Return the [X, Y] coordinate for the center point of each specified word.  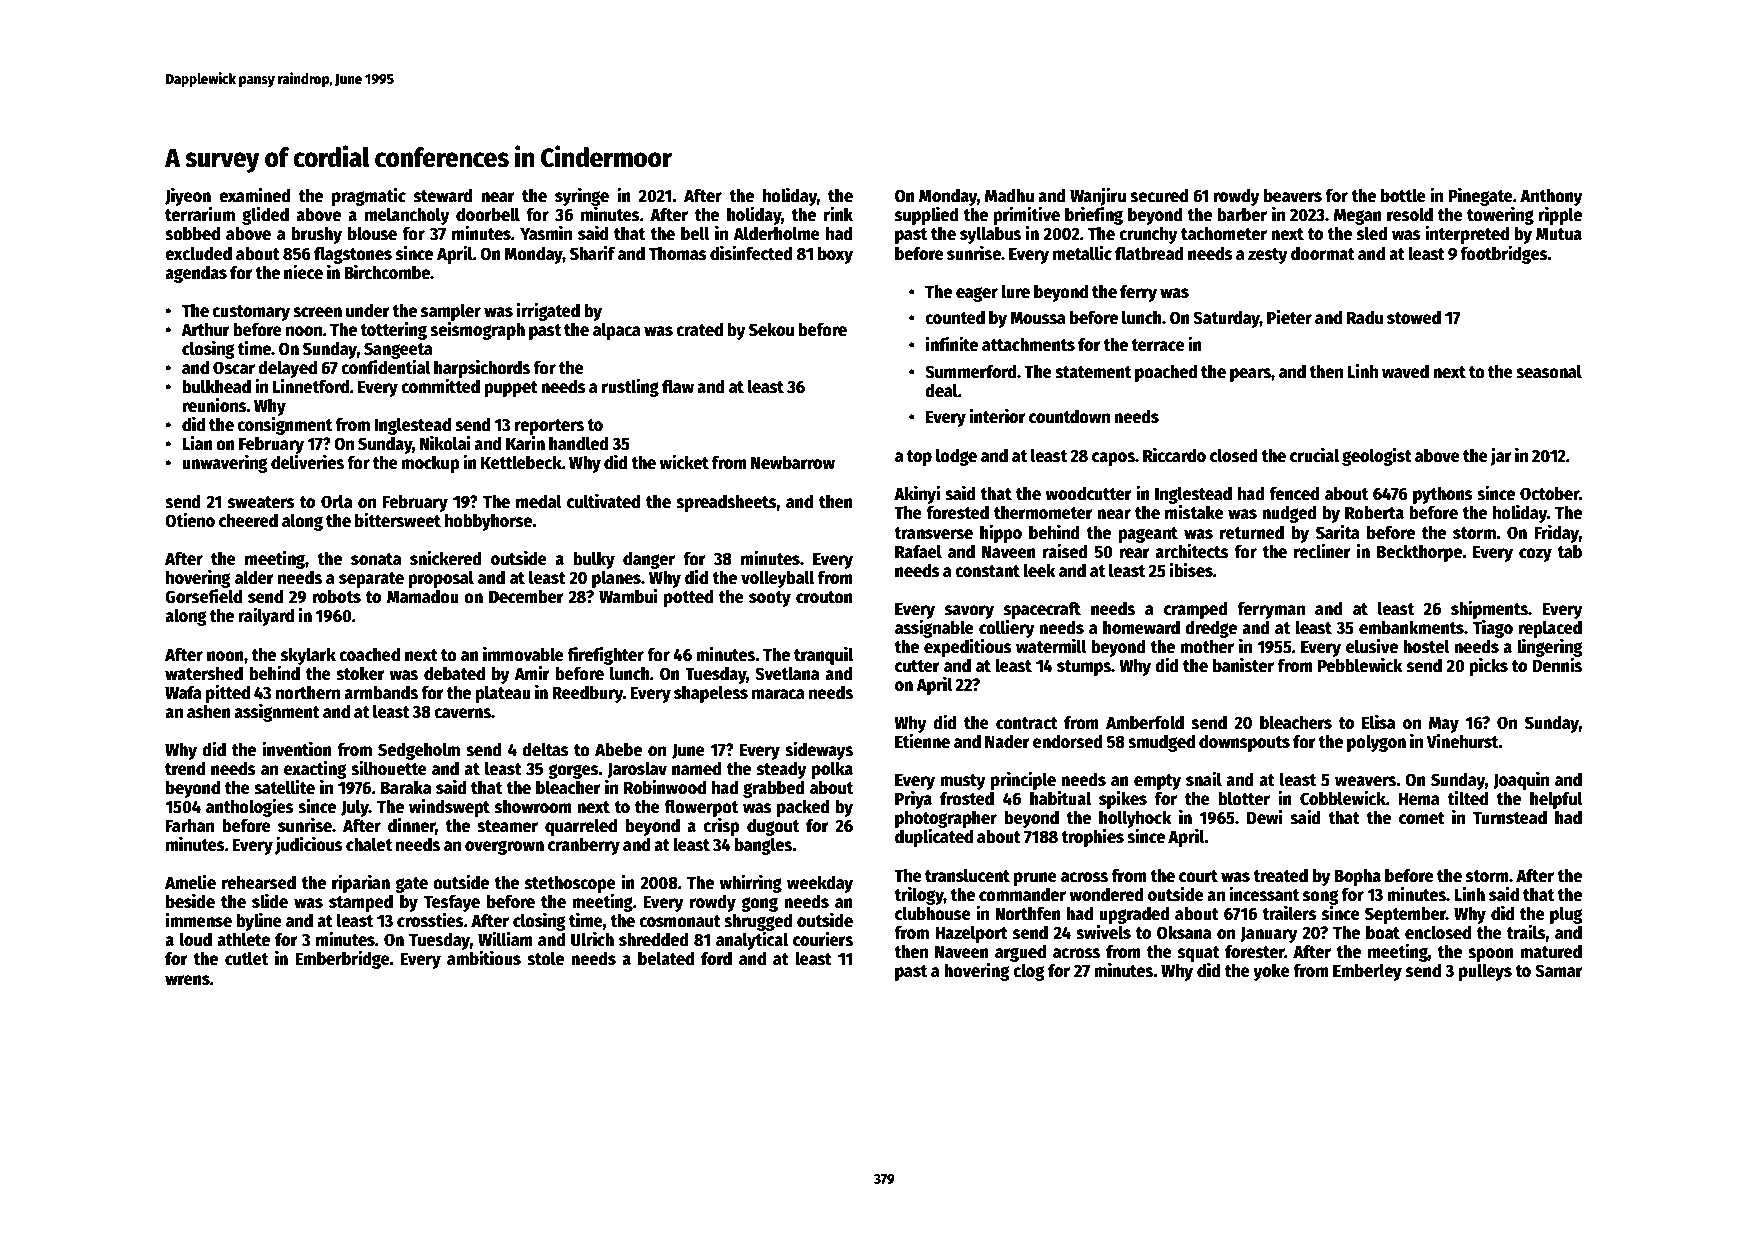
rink [838, 213]
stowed [1414, 317]
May [1444, 724]
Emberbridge [342, 959]
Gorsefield [203, 596]
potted [688, 598]
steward [443, 196]
